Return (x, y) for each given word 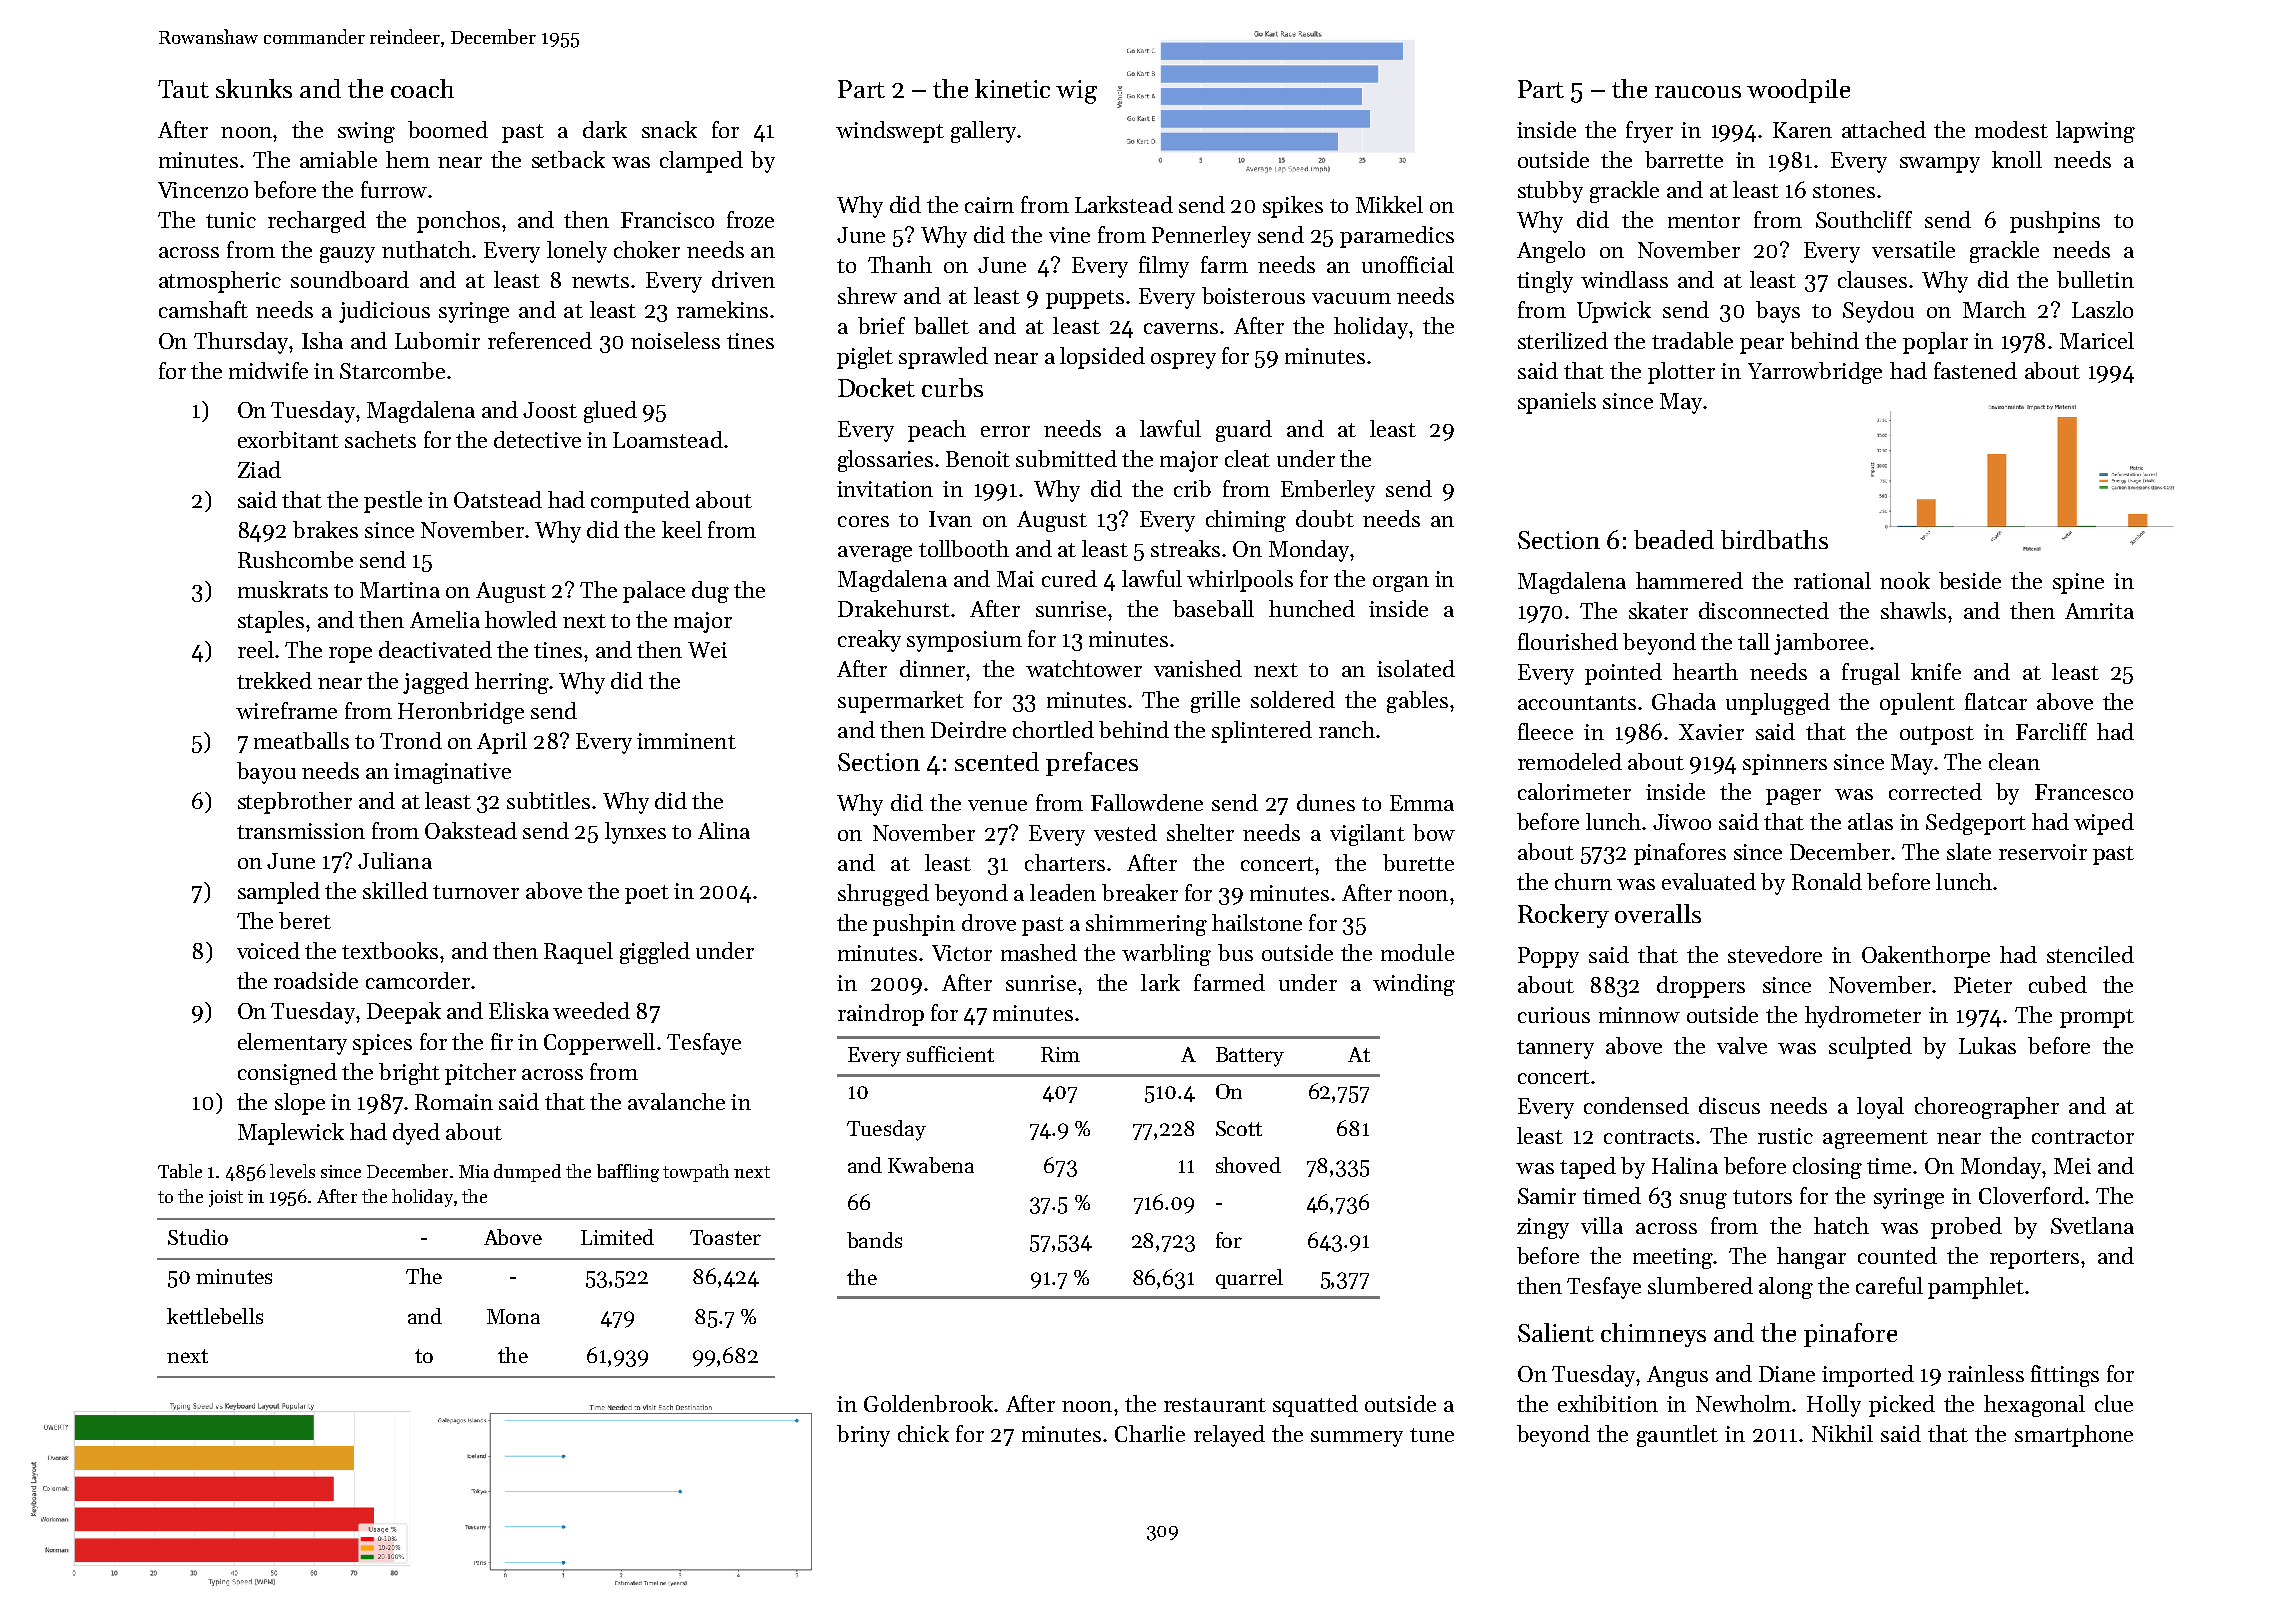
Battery (1250, 1057)
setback (568, 159)
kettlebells (215, 1316)
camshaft (203, 309)
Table (180, 1171)
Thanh (900, 264)
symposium (964, 641)
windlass (1624, 279)
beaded (1674, 539)
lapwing (2095, 132)
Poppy (1548, 957)
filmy (1164, 267)
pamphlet (1976, 1288)
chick (923, 1433)
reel (256, 649)
